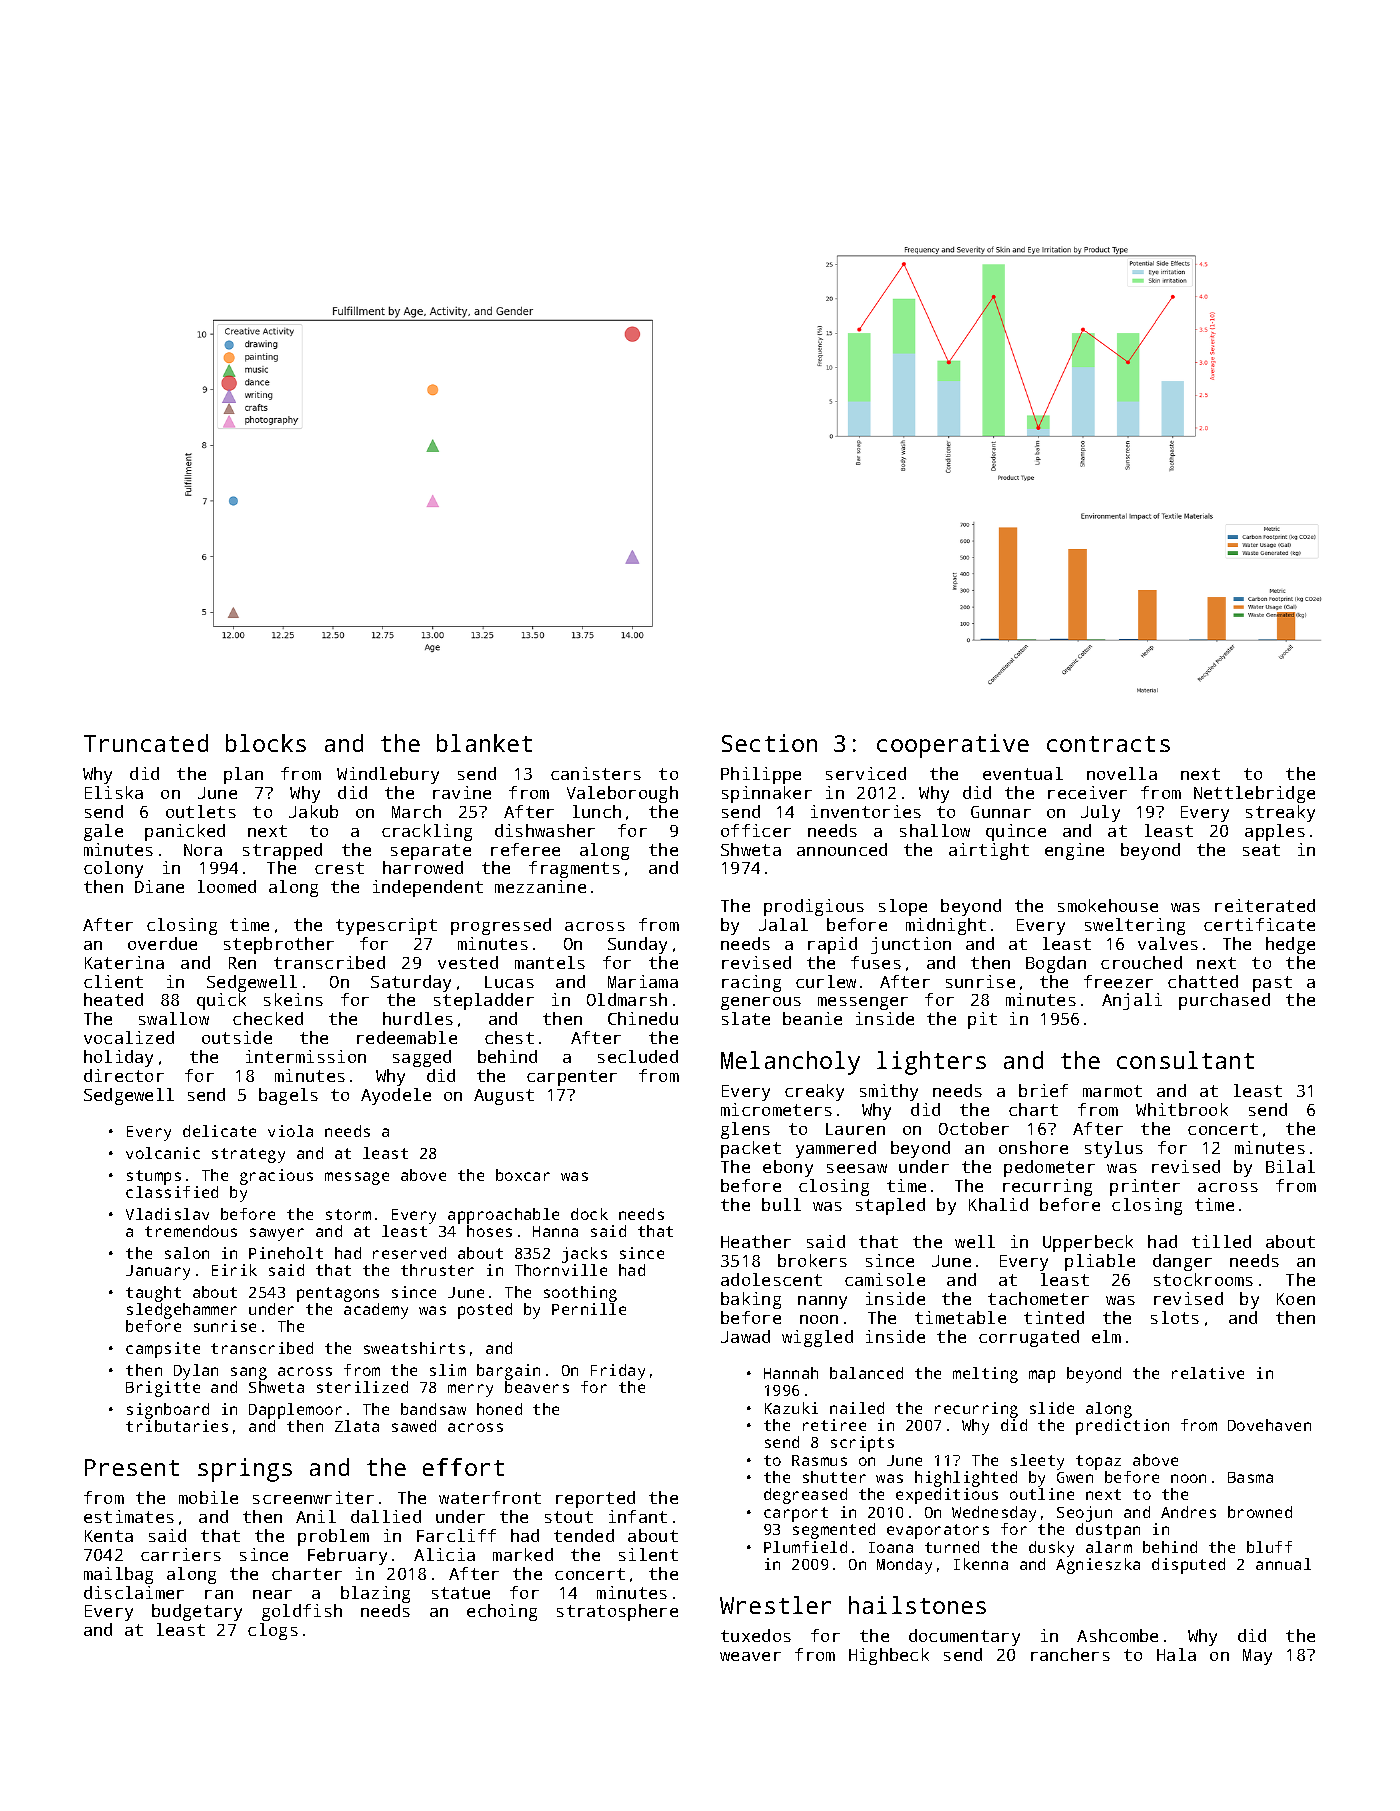 The image size is (1400, 1811). I want to click on clogs, so click(273, 1631).
